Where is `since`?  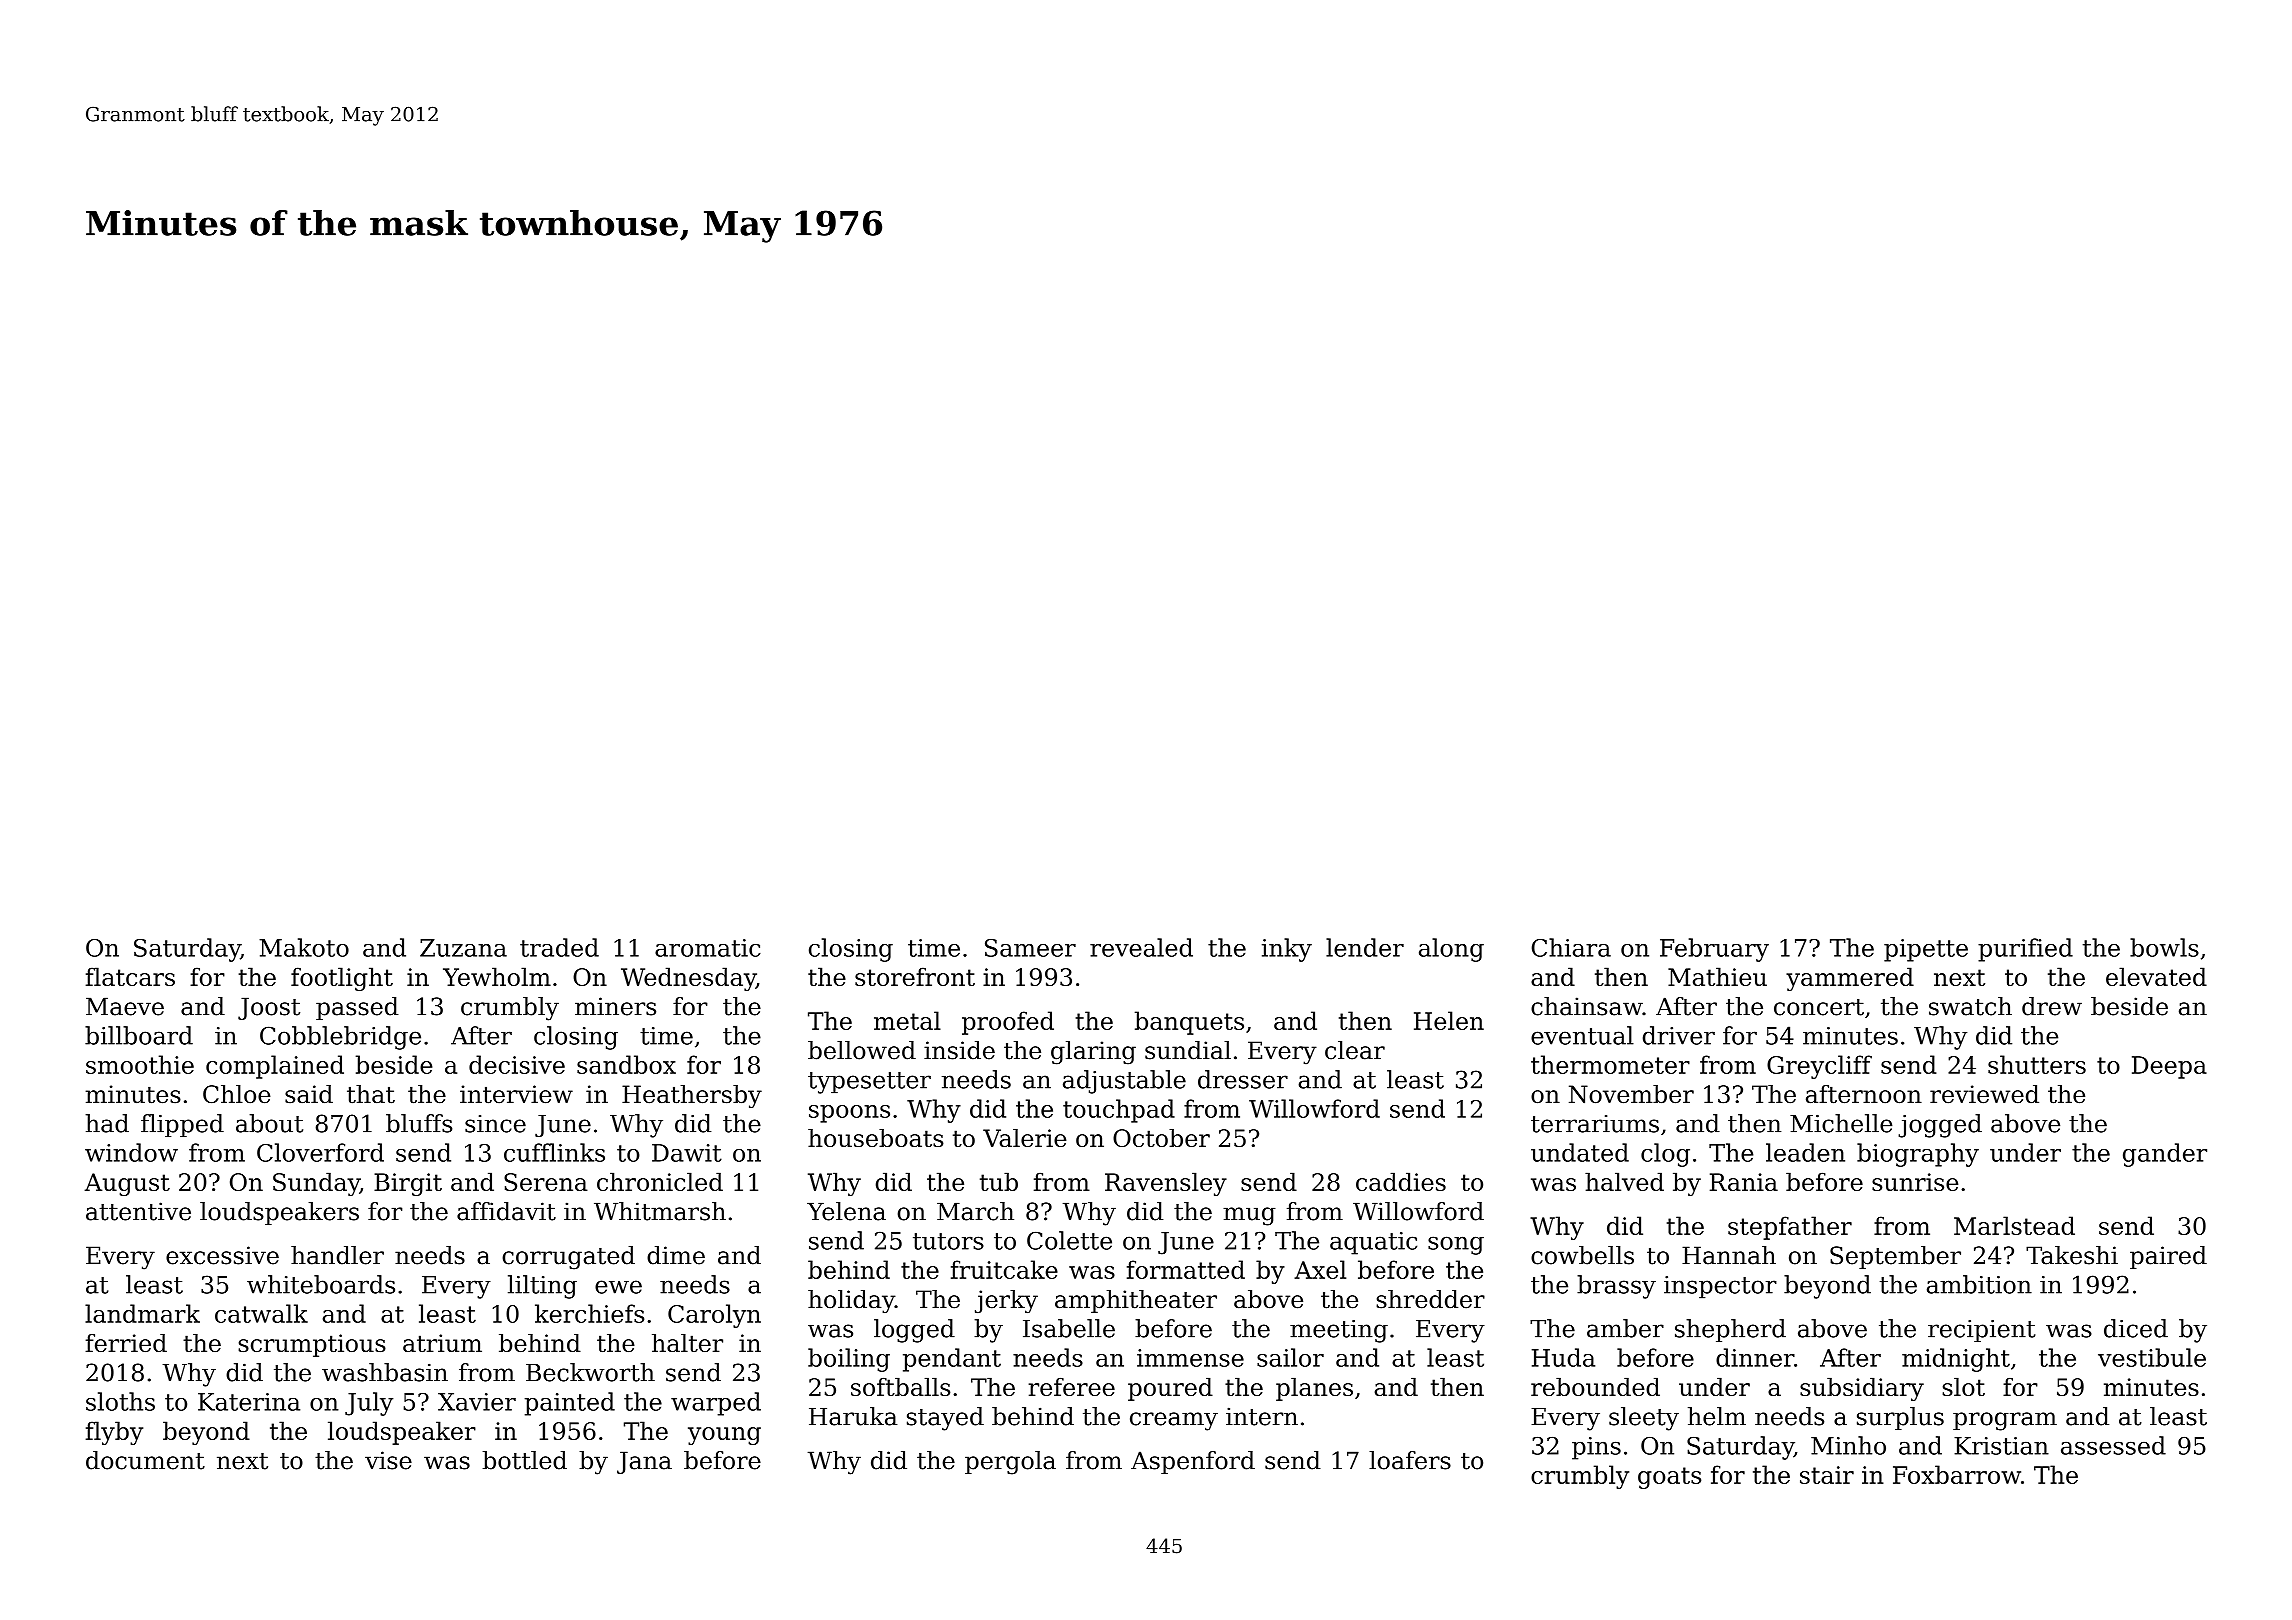
since is located at coordinates (495, 1124).
